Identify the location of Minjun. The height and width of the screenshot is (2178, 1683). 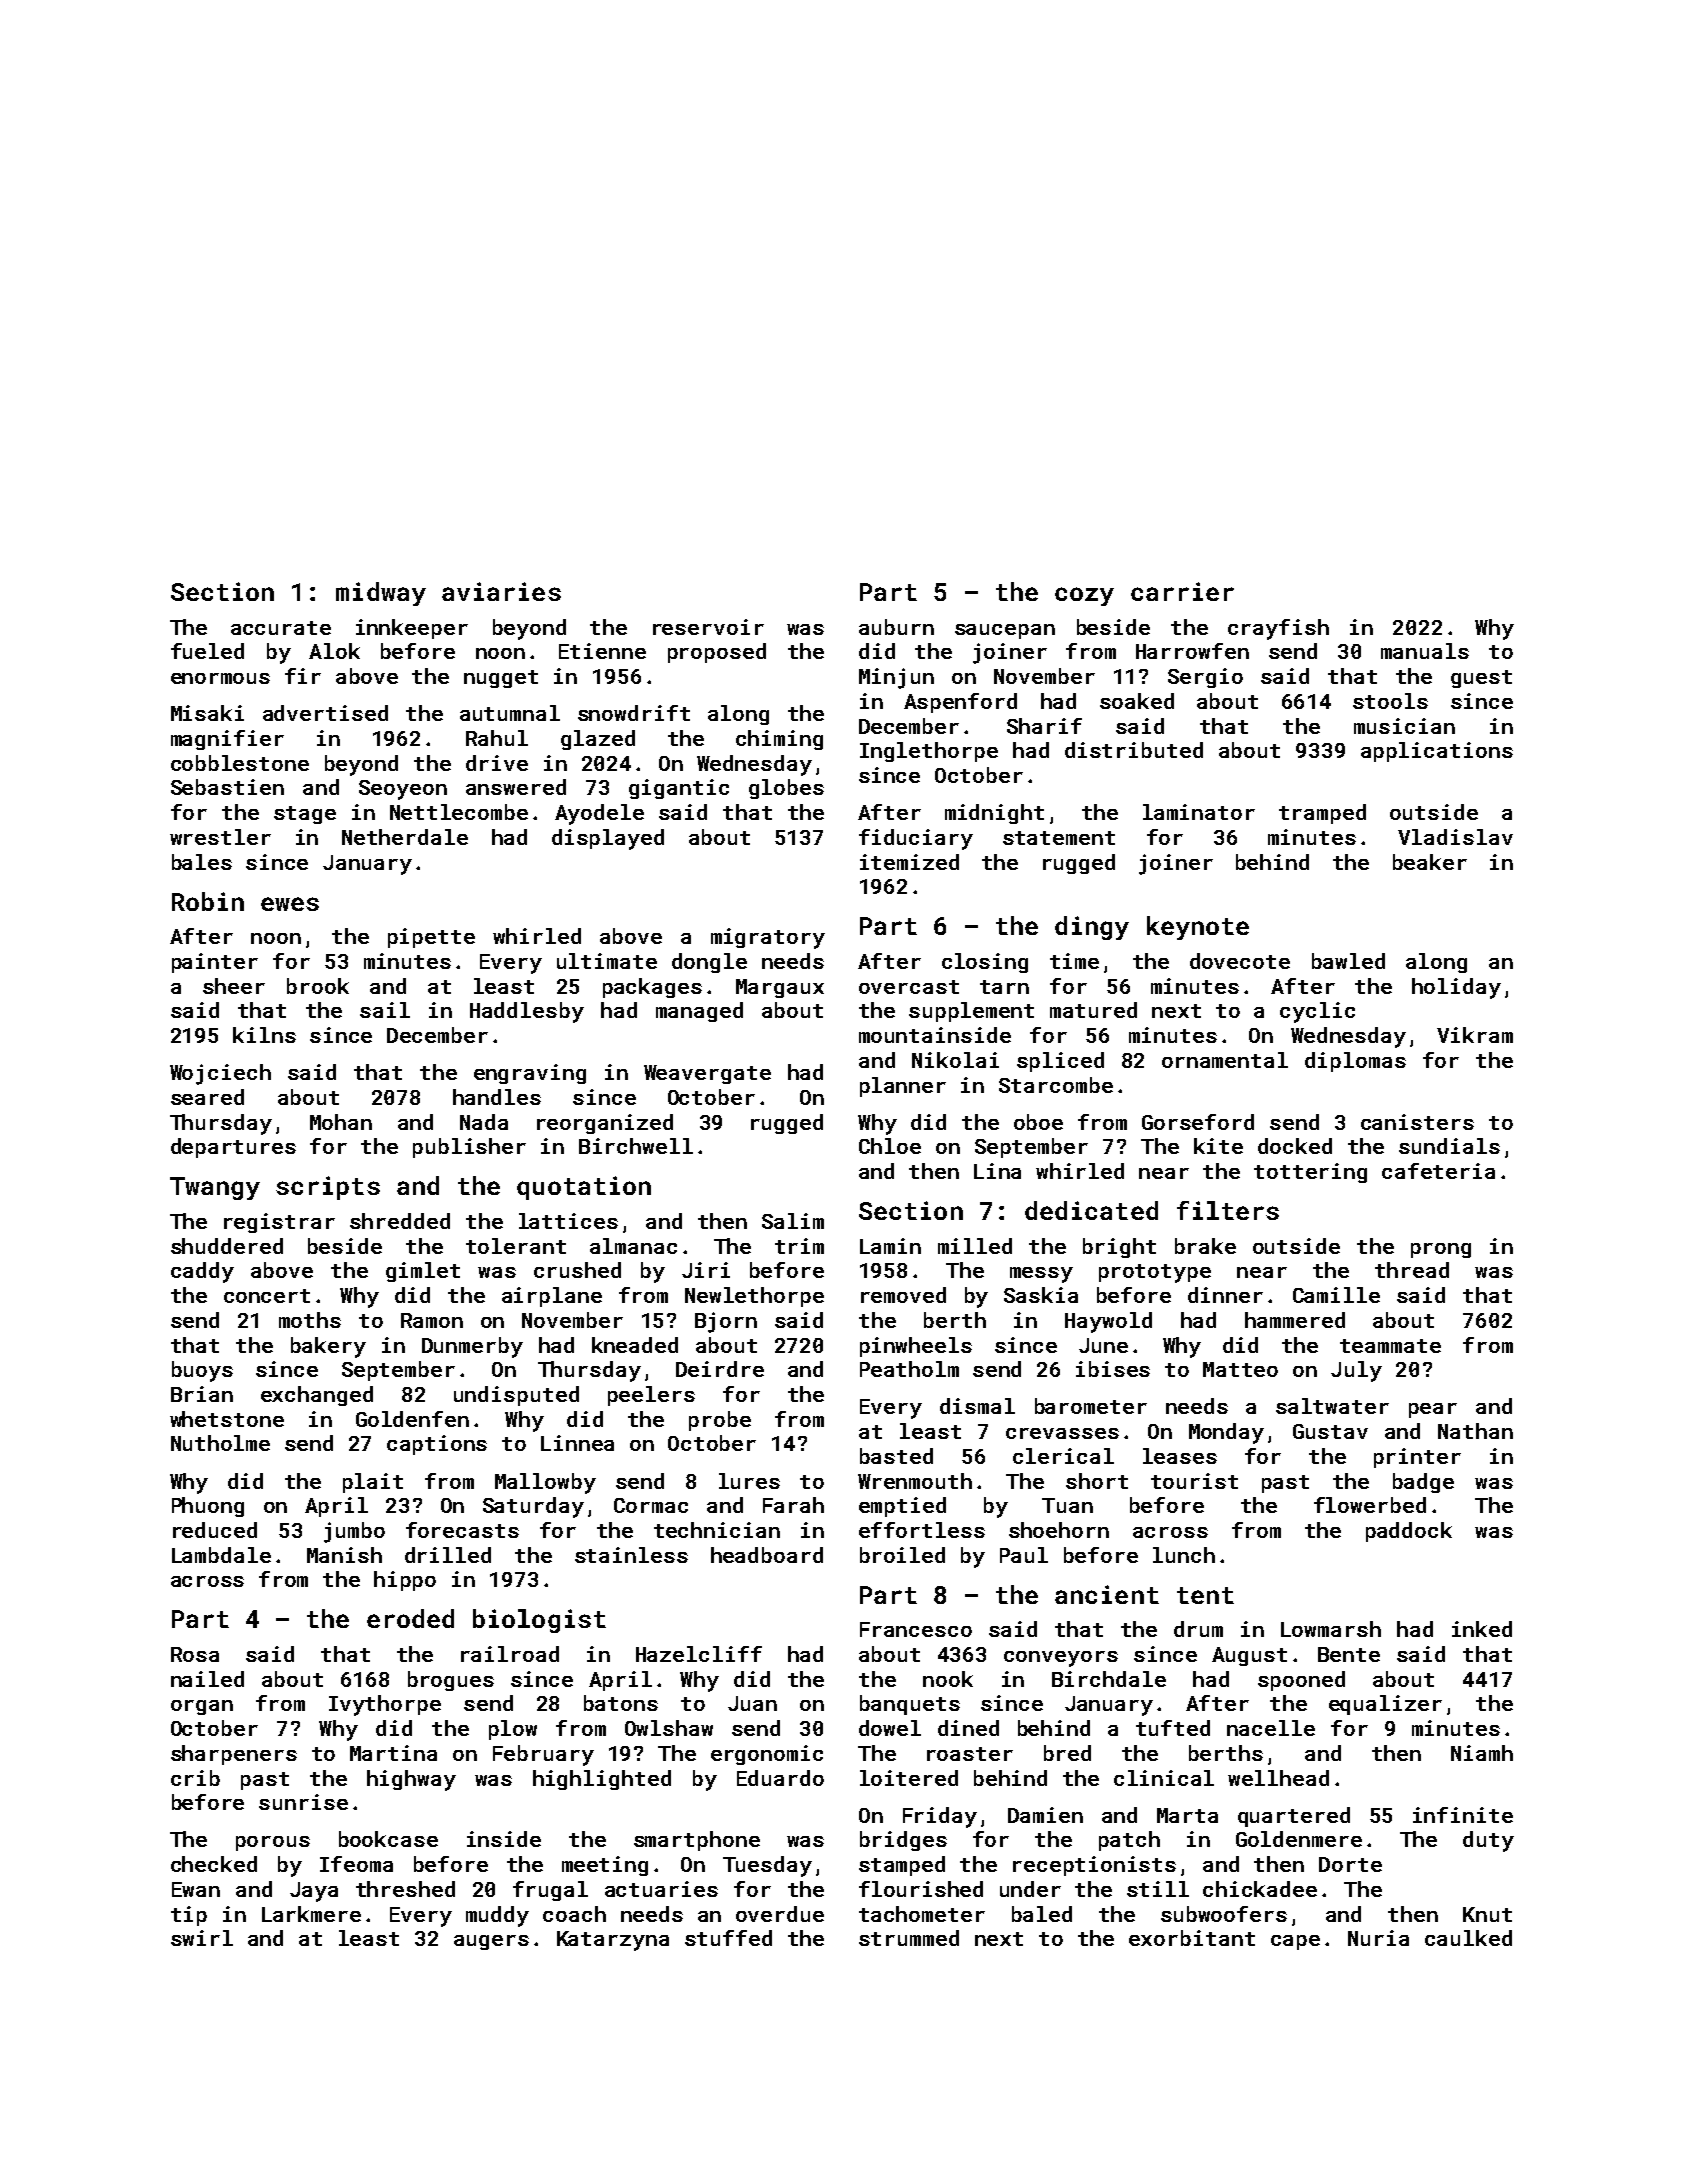
(896, 678).
